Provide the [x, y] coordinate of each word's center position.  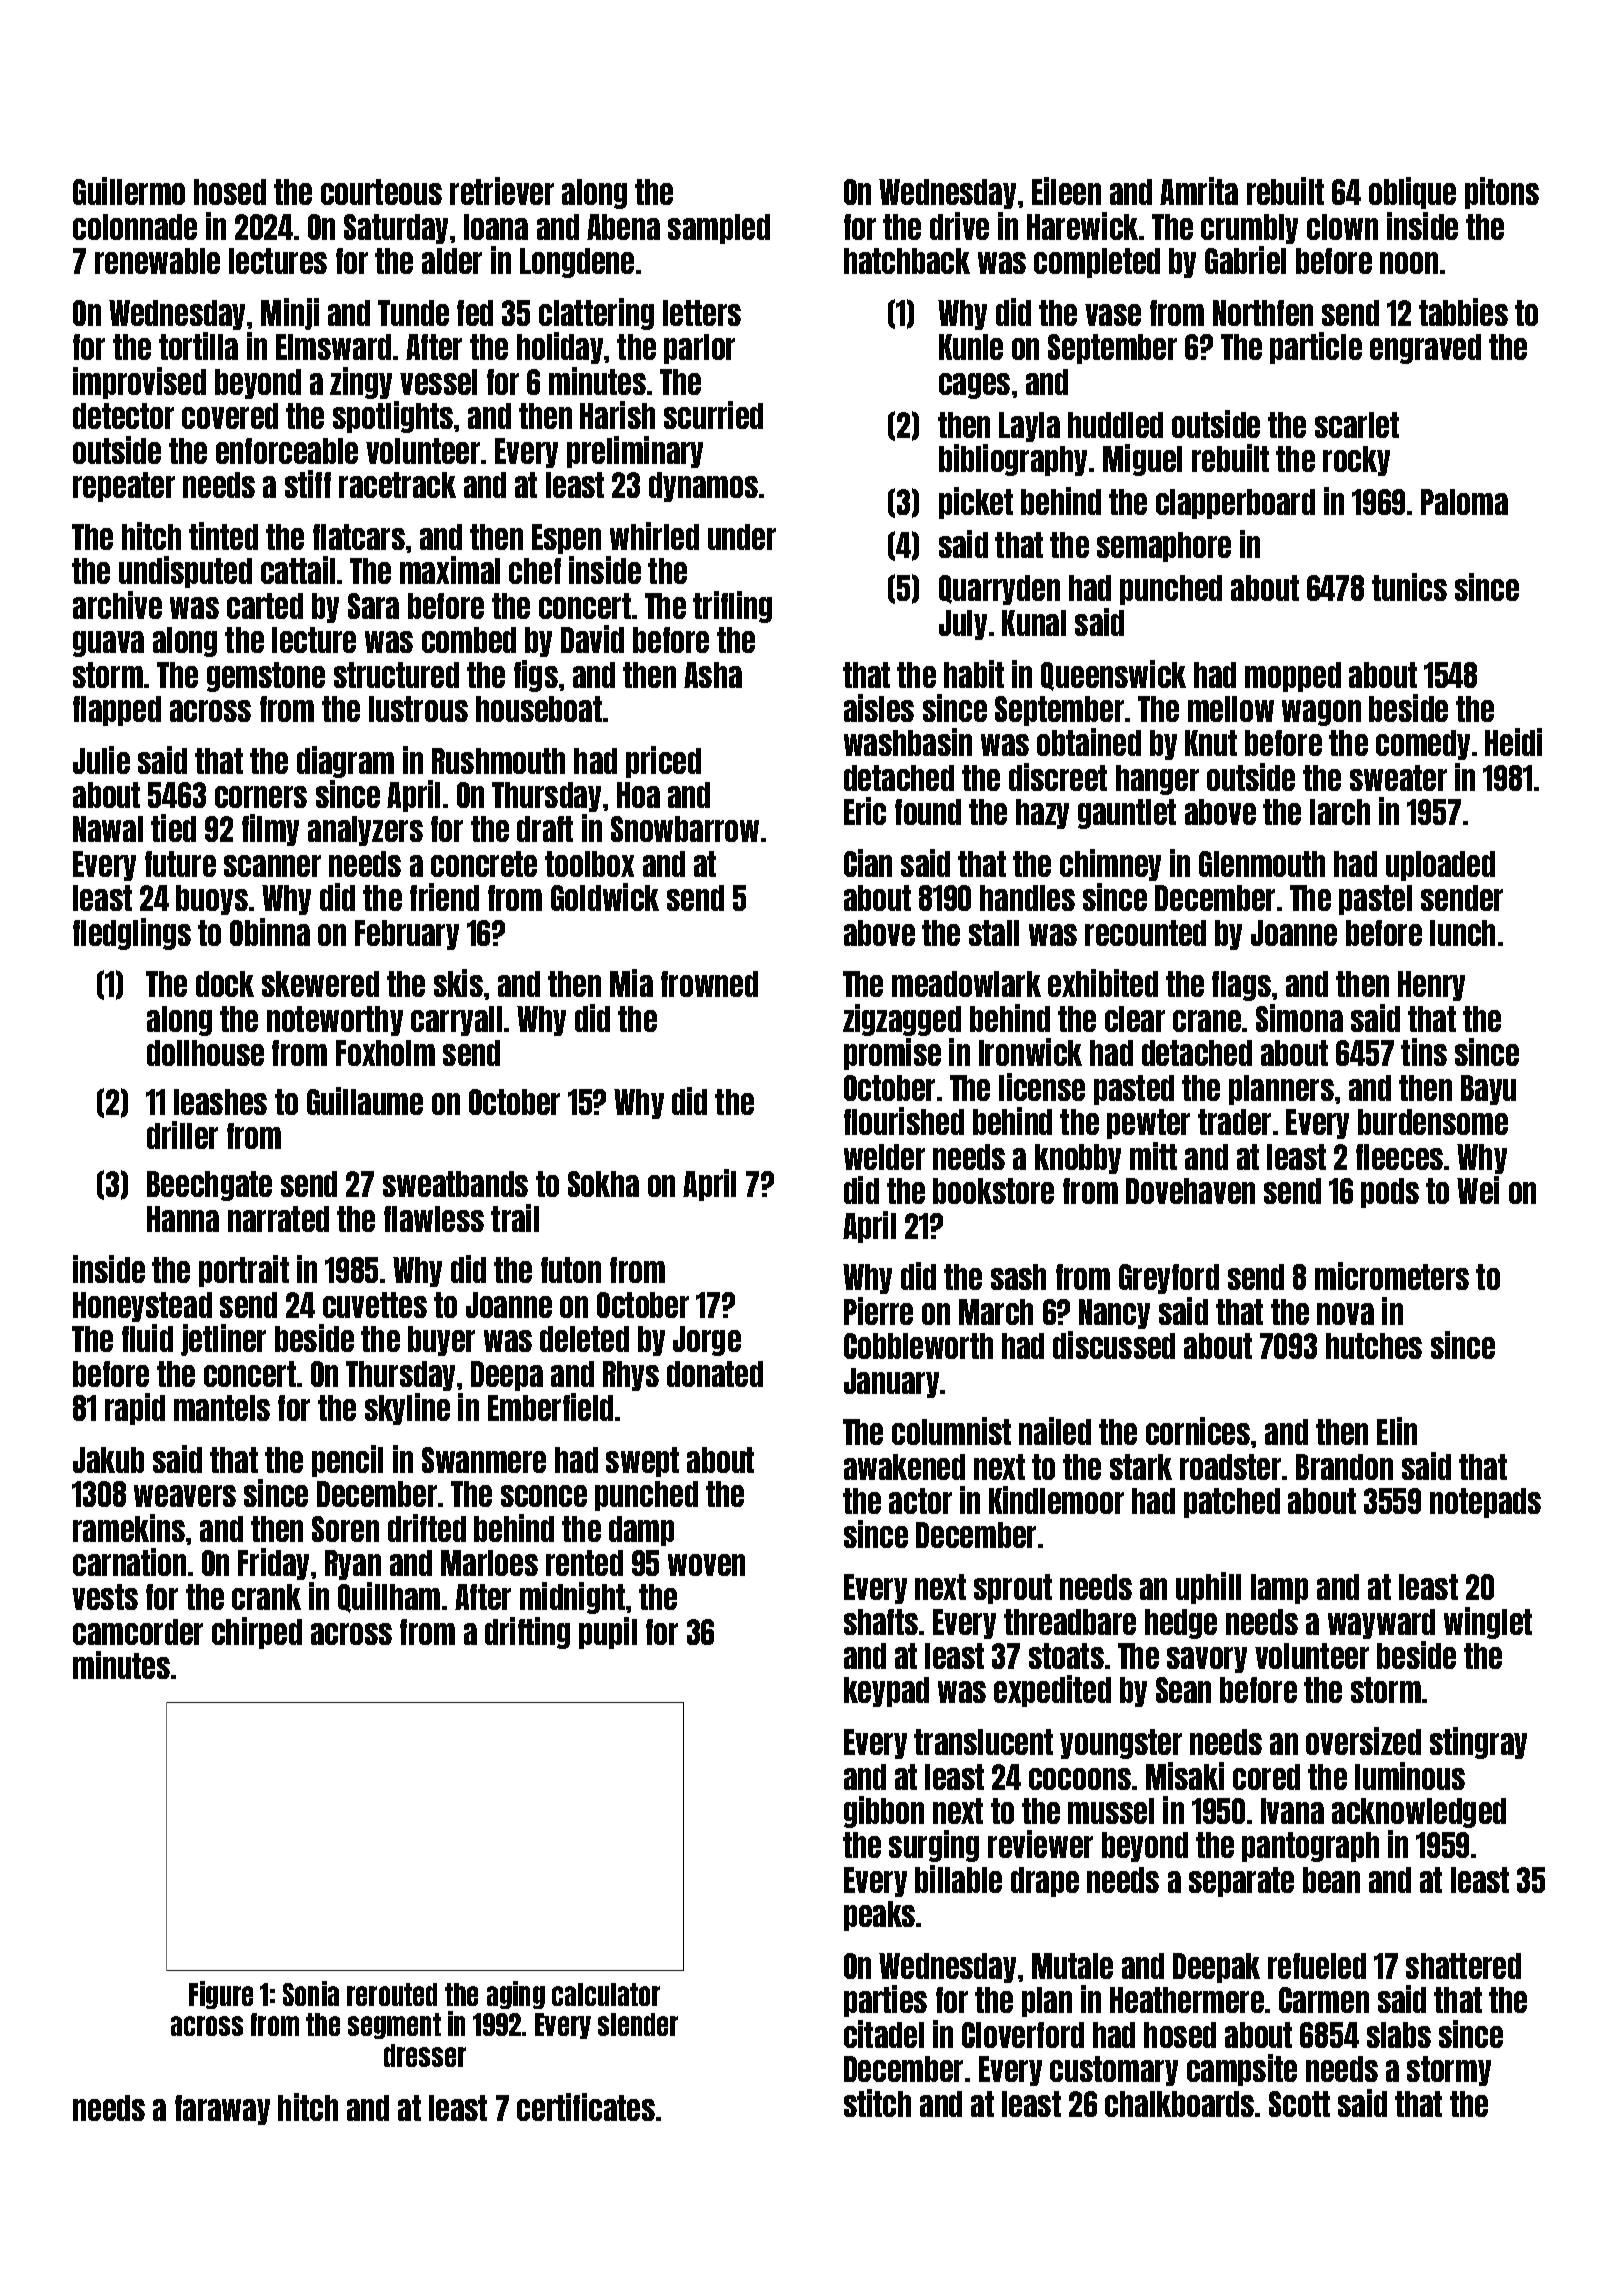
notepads [1485, 1503]
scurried [713, 415]
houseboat [539, 709]
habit [974, 674]
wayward [1381, 1624]
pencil [347, 1461]
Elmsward [333, 347]
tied [173, 828]
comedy [1423, 745]
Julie [101, 760]
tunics [1409, 587]
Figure [221, 1995]
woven [706, 1565]
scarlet [1357, 425]
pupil [608, 1633]
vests [105, 1597]
